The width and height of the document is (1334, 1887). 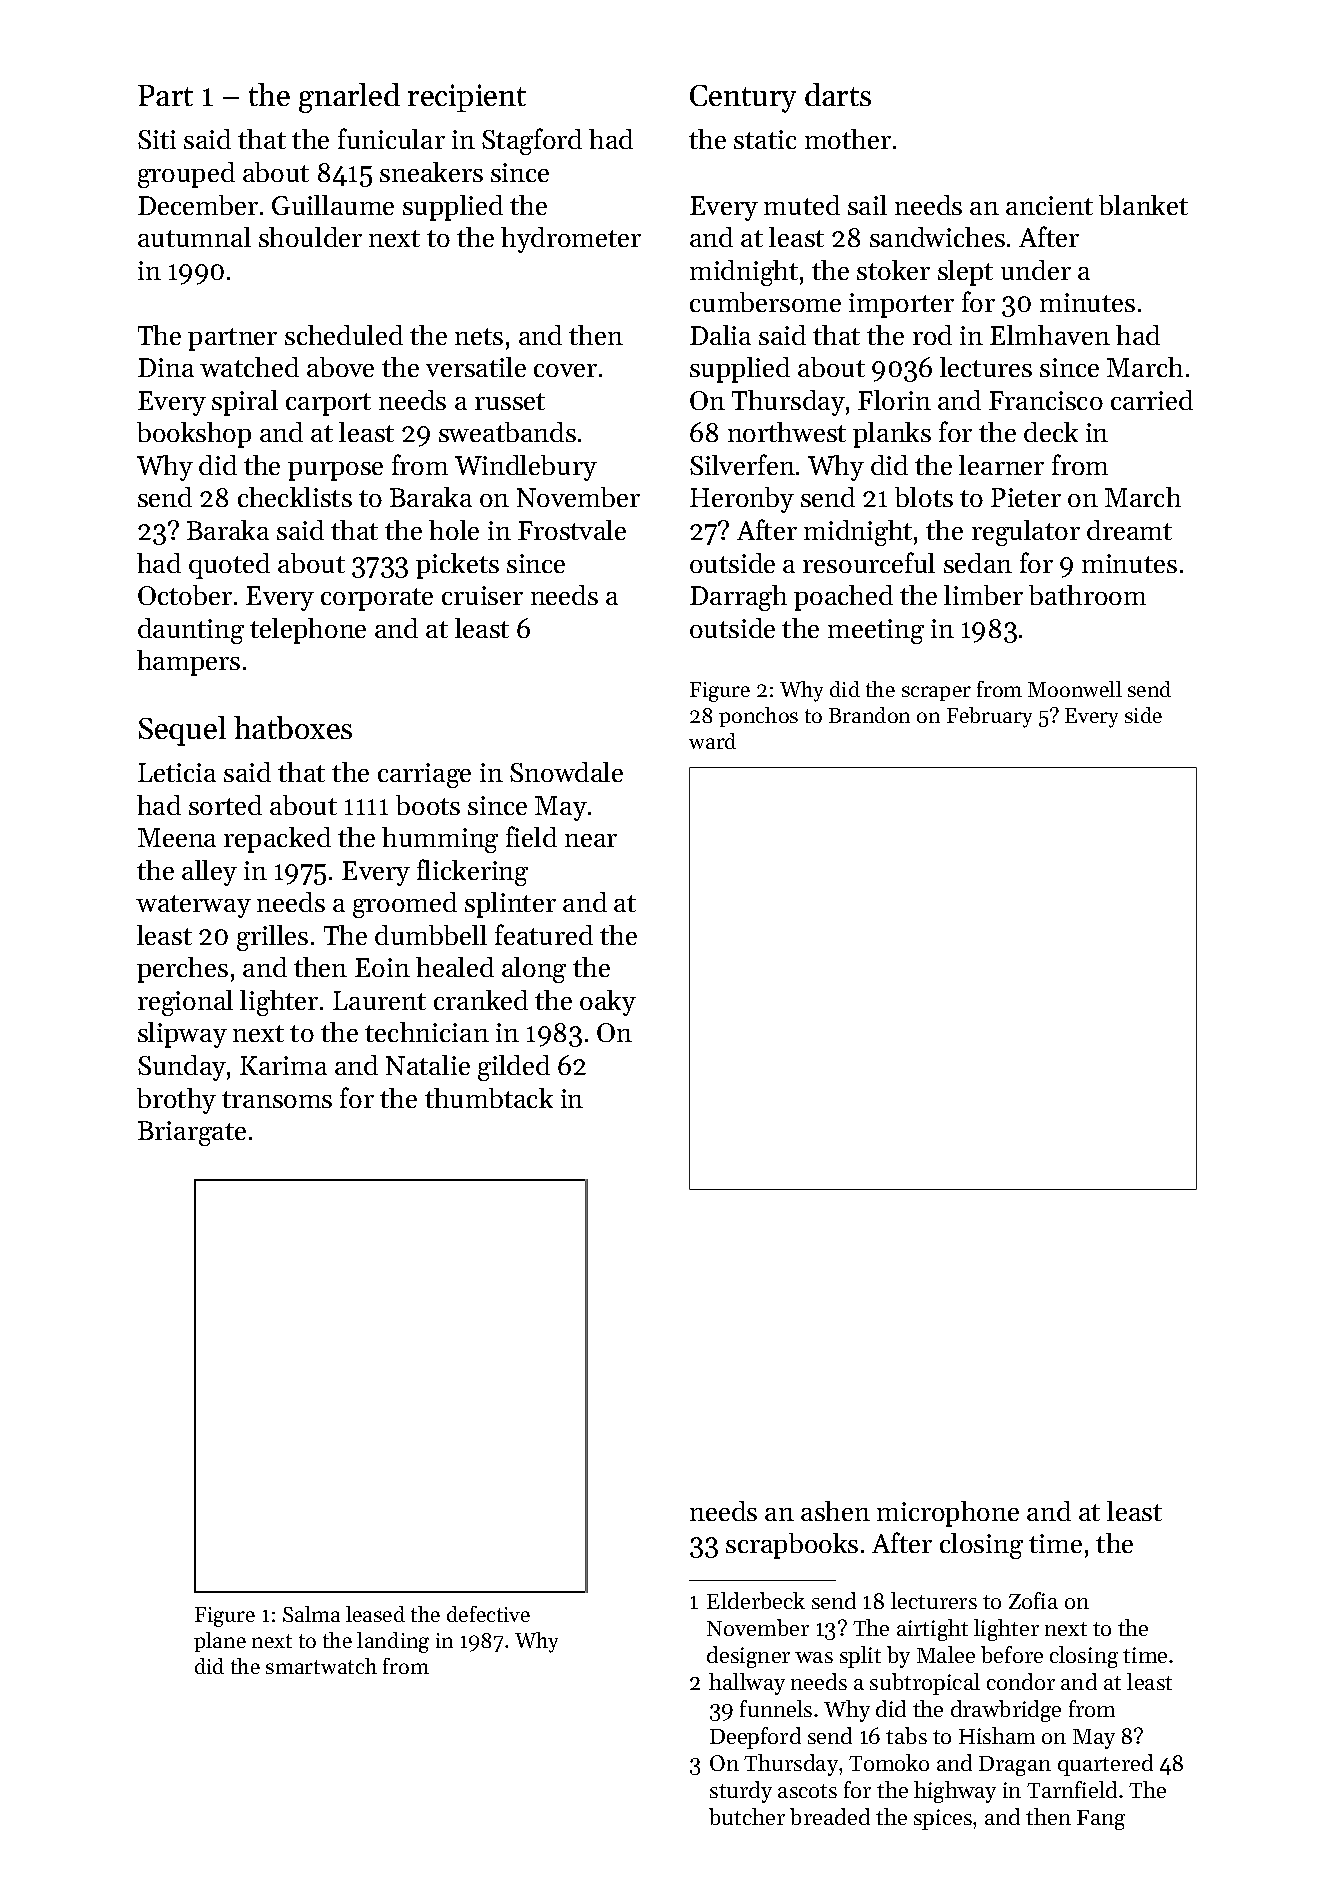 What do you see at coordinates (321, 1666) in the document?
I see `smartwatch` at bounding box center [321, 1666].
